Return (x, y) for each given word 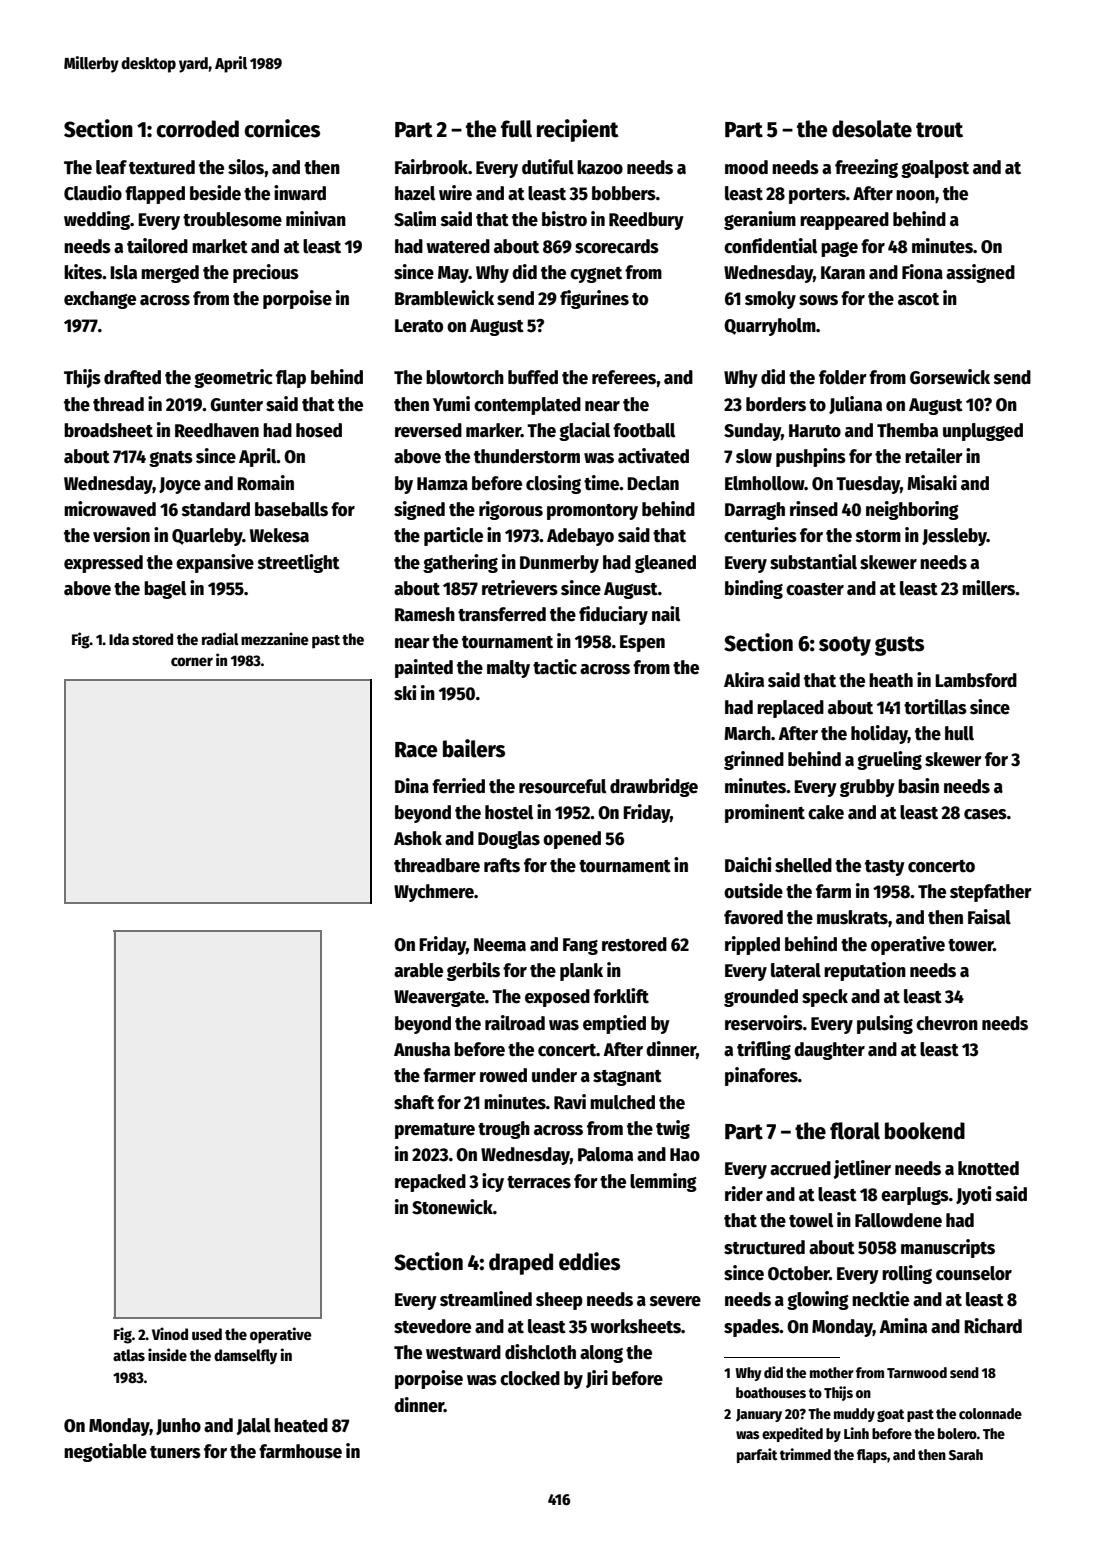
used (207, 1334)
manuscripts (948, 1248)
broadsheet (108, 430)
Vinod (170, 1333)
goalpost (935, 169)
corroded (197, 129)
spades (752, 1328)
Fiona (922, 272)
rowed (503, 1075)
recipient (578, 130)
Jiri (597, 1379)
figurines (594, 299)
